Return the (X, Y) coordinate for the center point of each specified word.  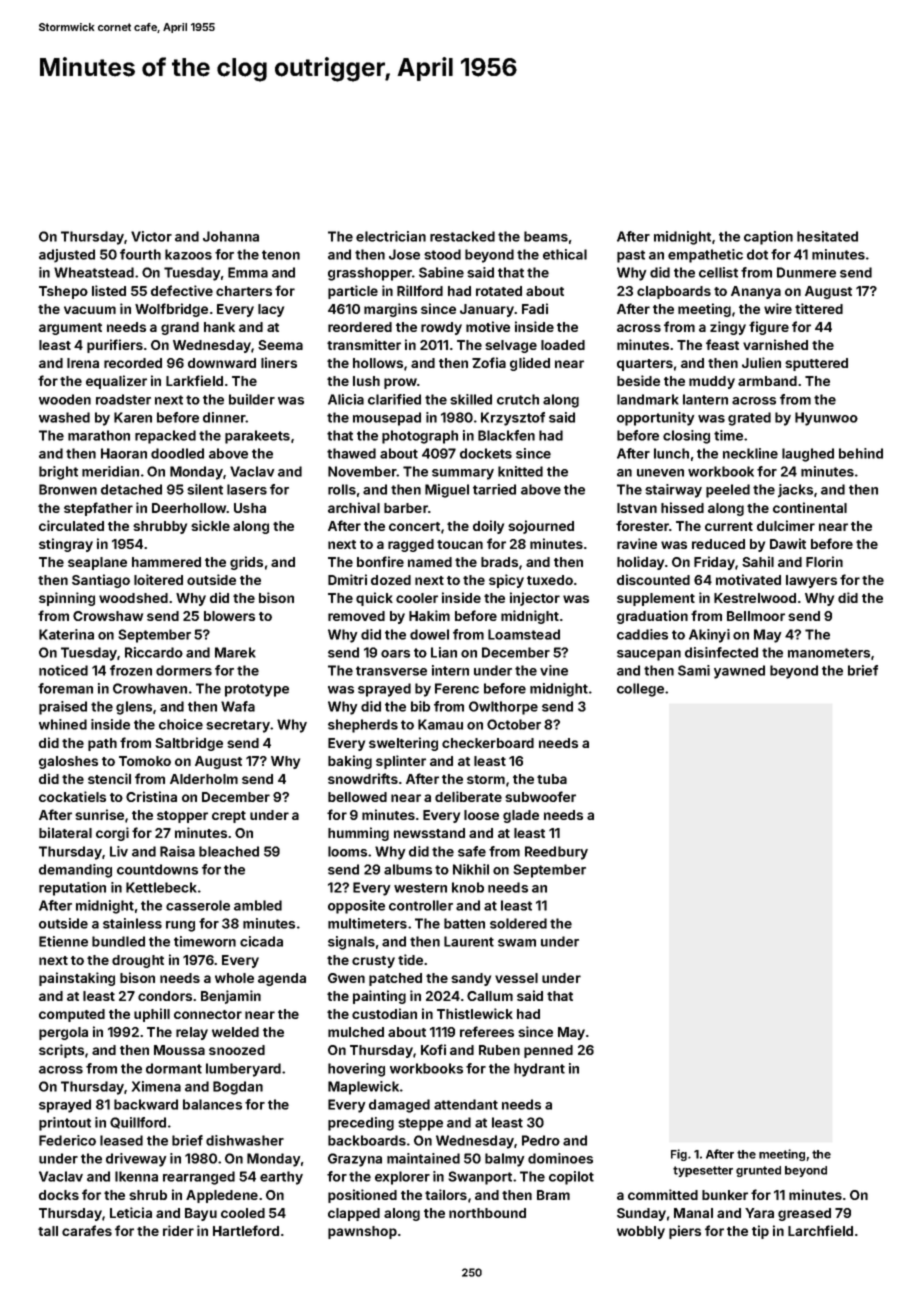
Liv (119, 851)
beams (546, 236)
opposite (356, 907)
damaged (399, 1106)
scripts (61, 1051)
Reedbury (556, 853)
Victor (151, 236)
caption (768, 238)
